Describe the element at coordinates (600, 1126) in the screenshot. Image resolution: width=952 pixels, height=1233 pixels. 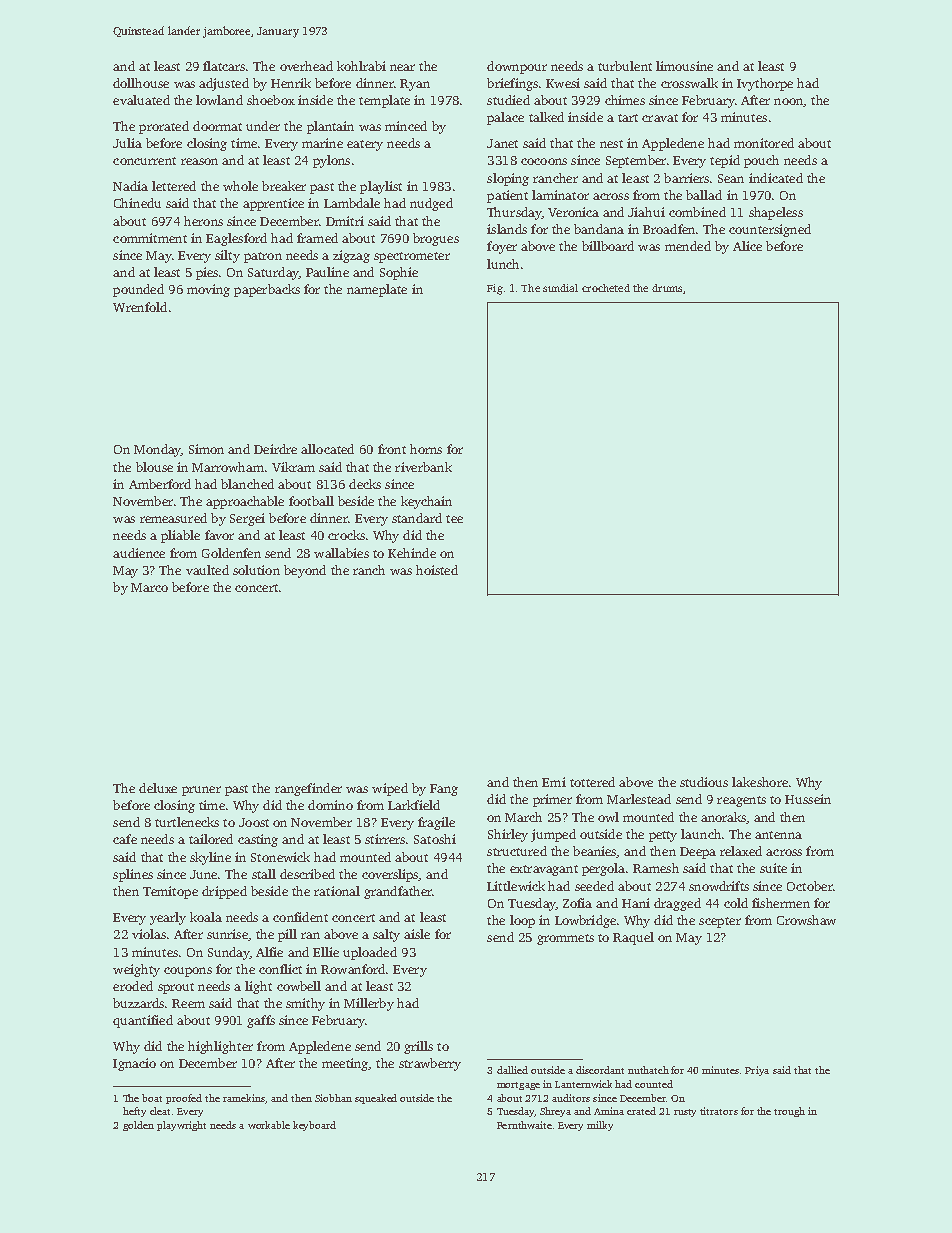
I see `milky` at that location.
